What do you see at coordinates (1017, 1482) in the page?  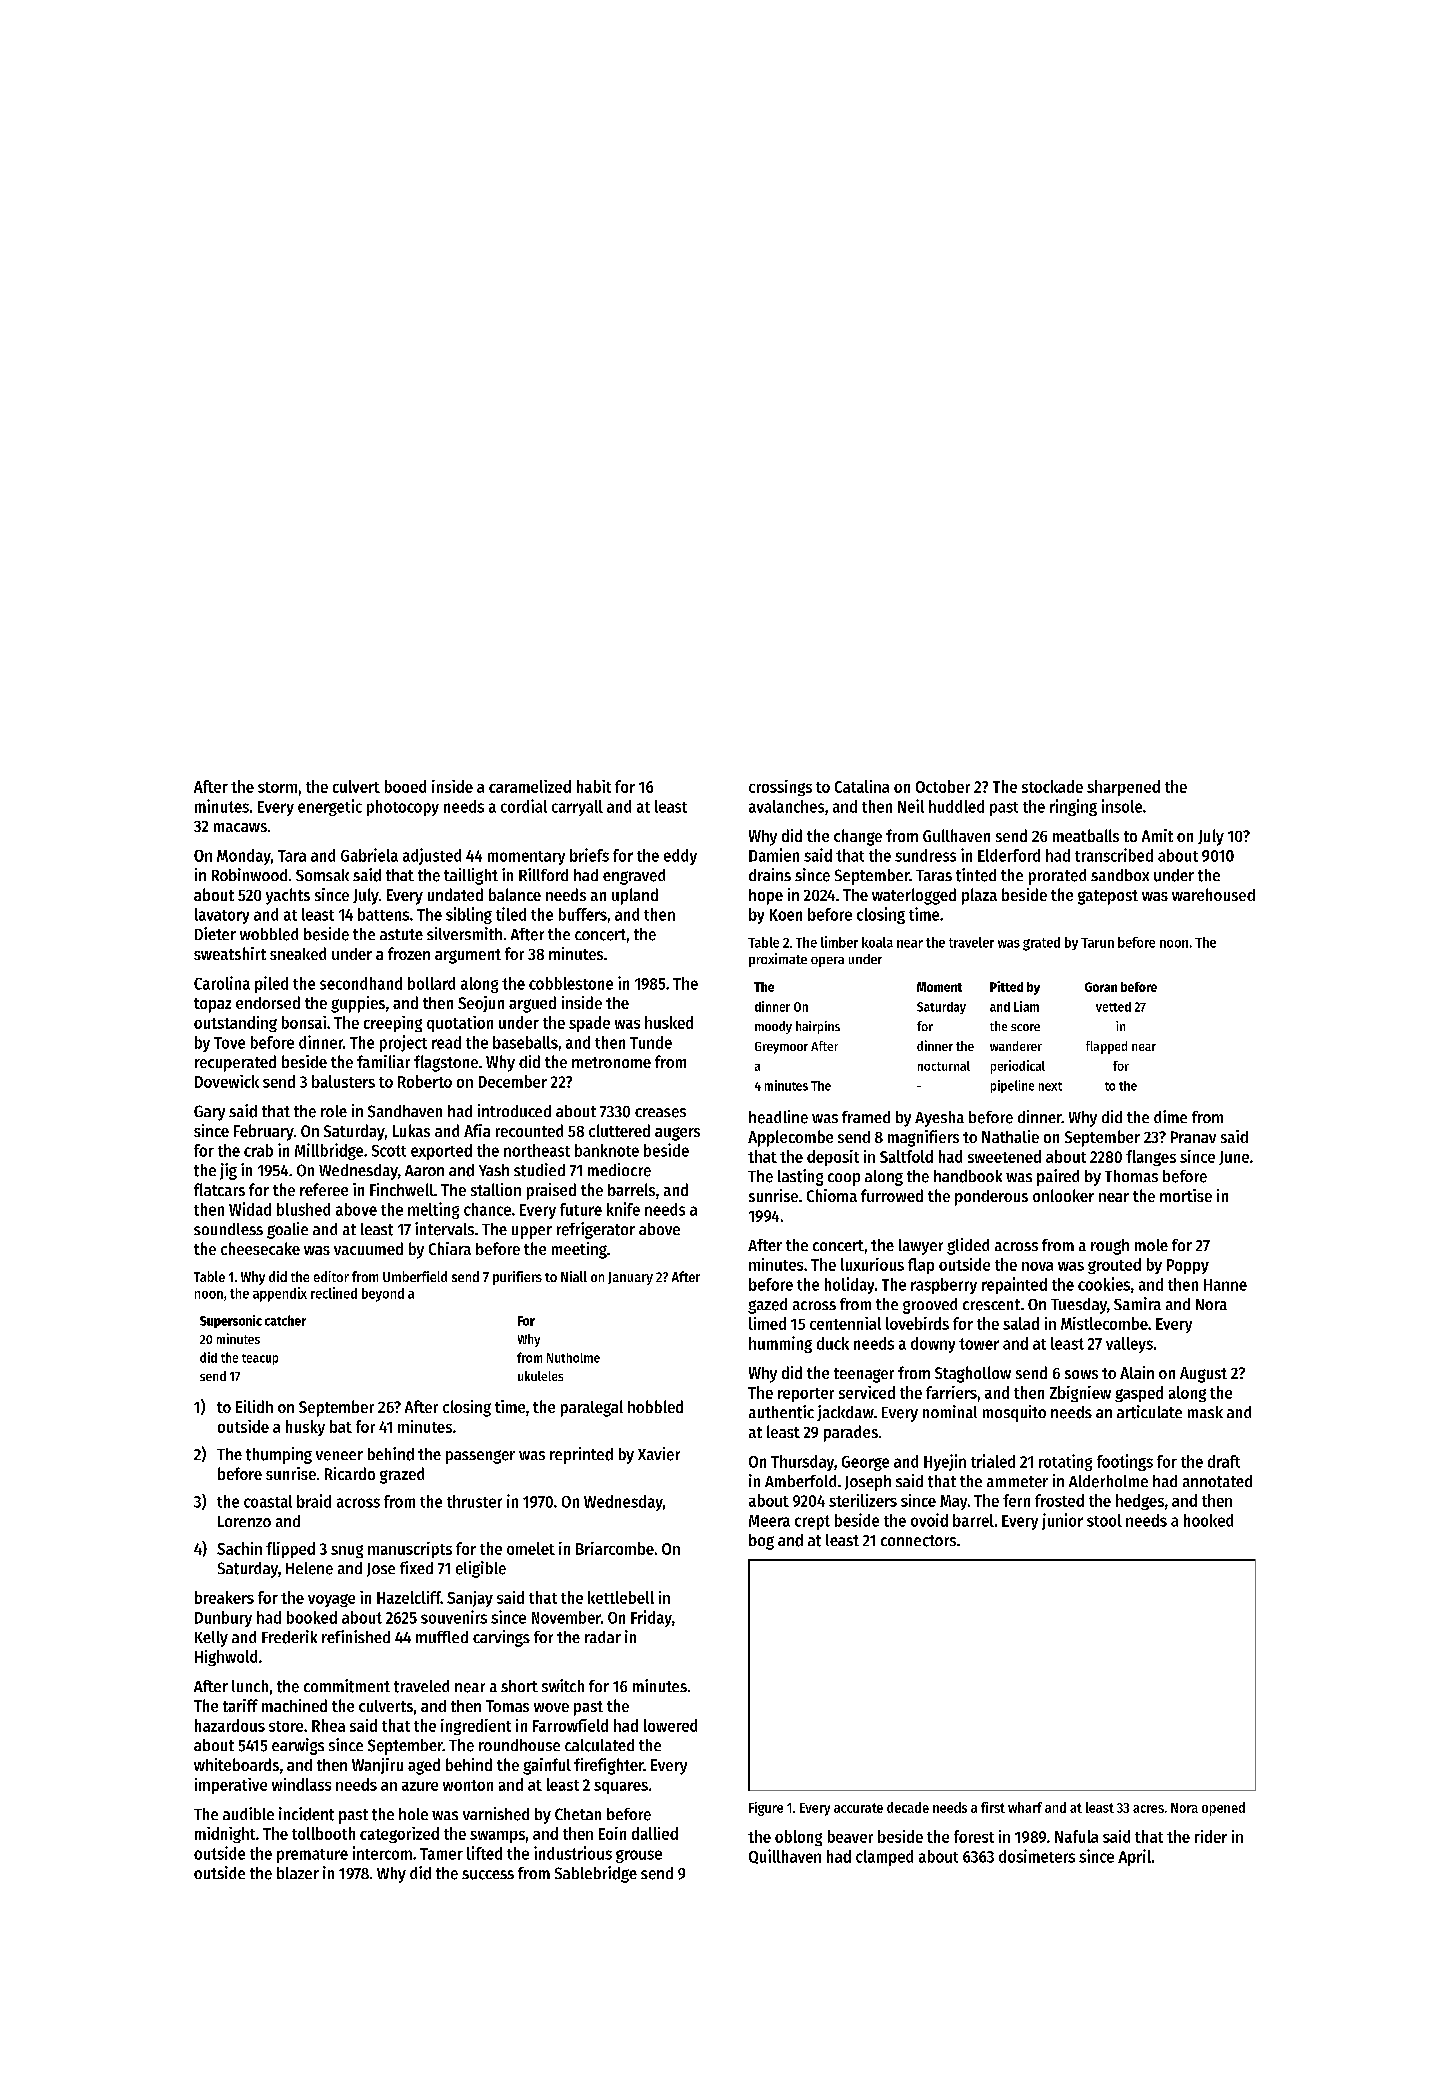 I see `ammeter` at bounding box center [1017, 1482].
